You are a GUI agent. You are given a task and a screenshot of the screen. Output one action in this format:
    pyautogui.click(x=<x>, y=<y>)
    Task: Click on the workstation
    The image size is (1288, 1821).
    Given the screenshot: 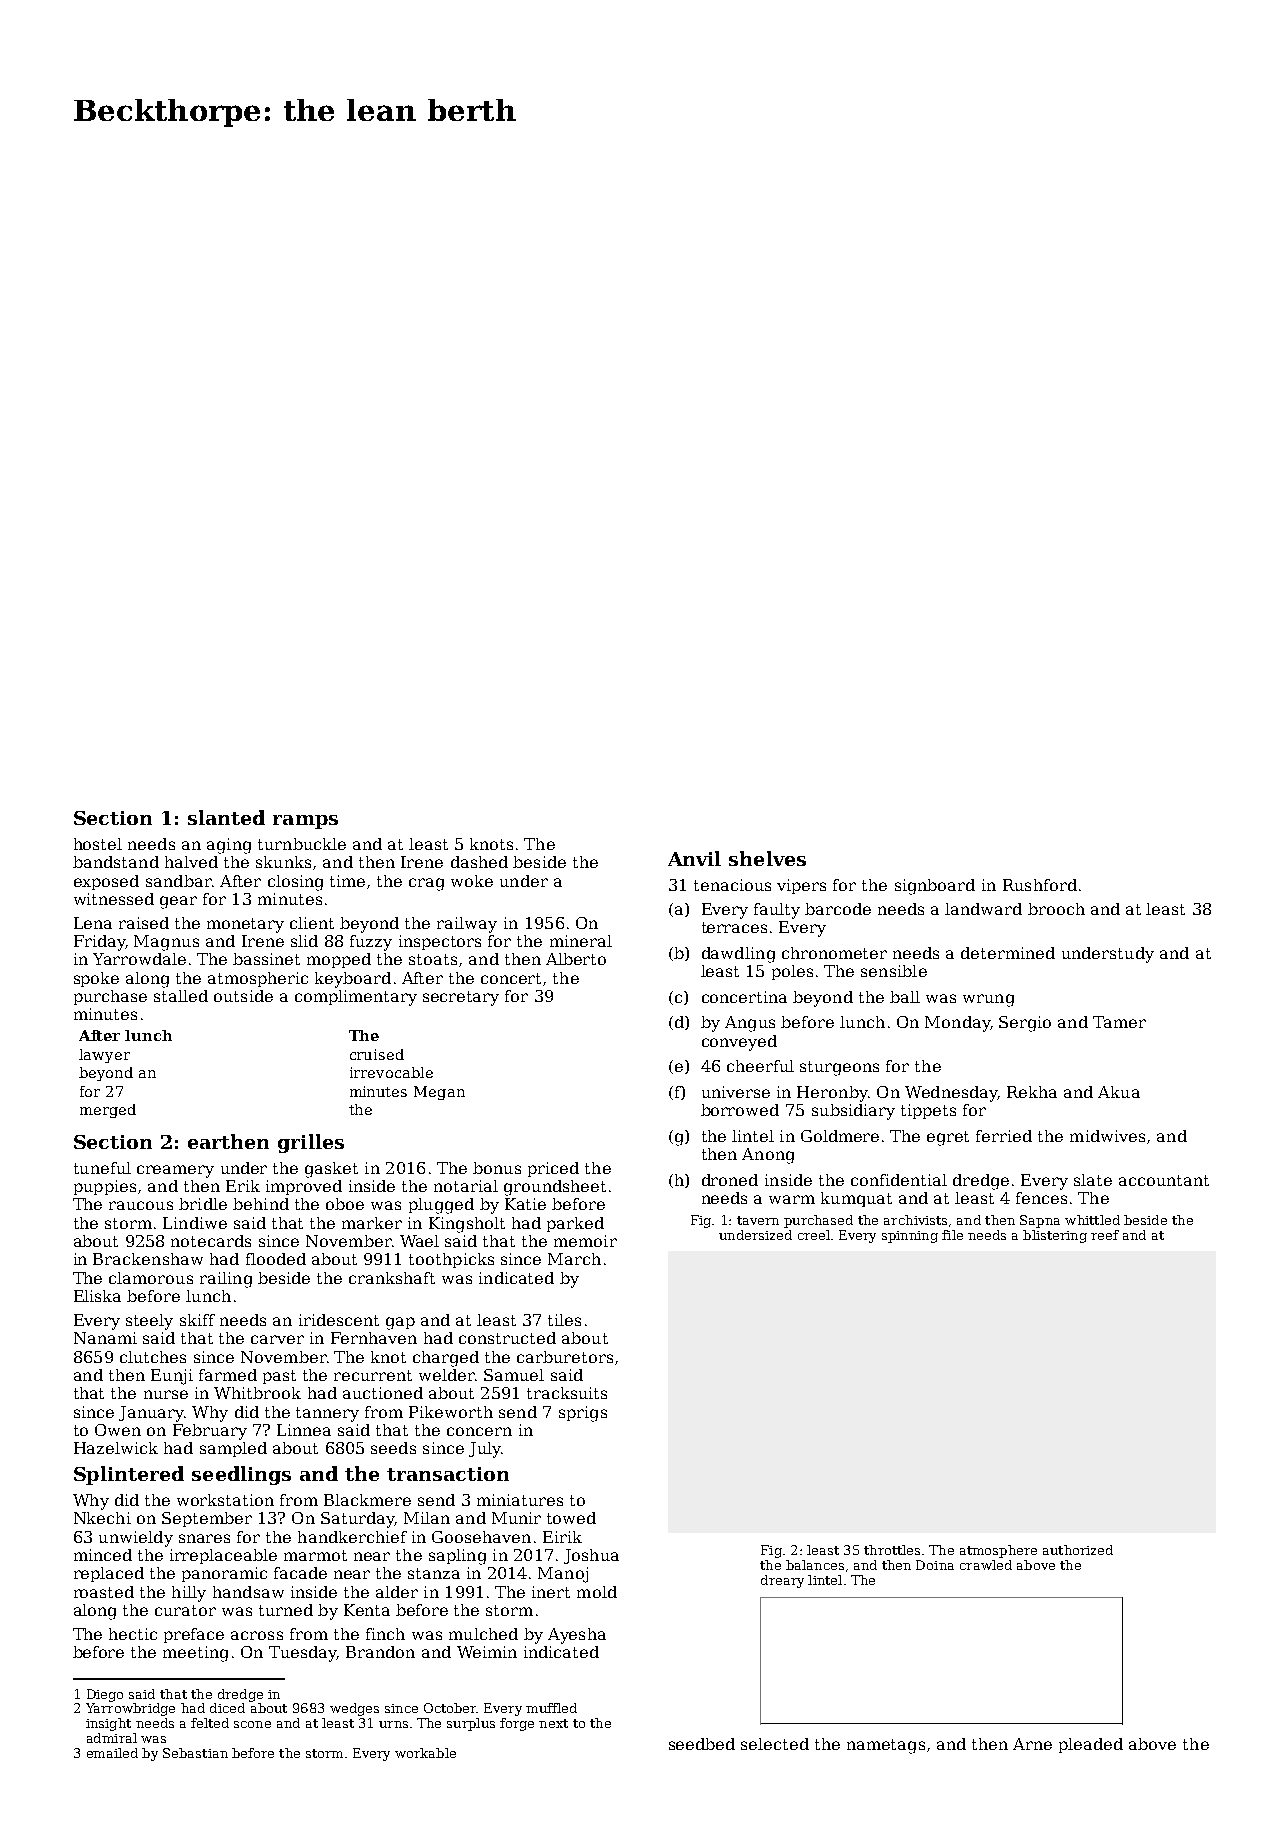 What is the action you would take?
    pyautogui.click(x=225, y=1500)
